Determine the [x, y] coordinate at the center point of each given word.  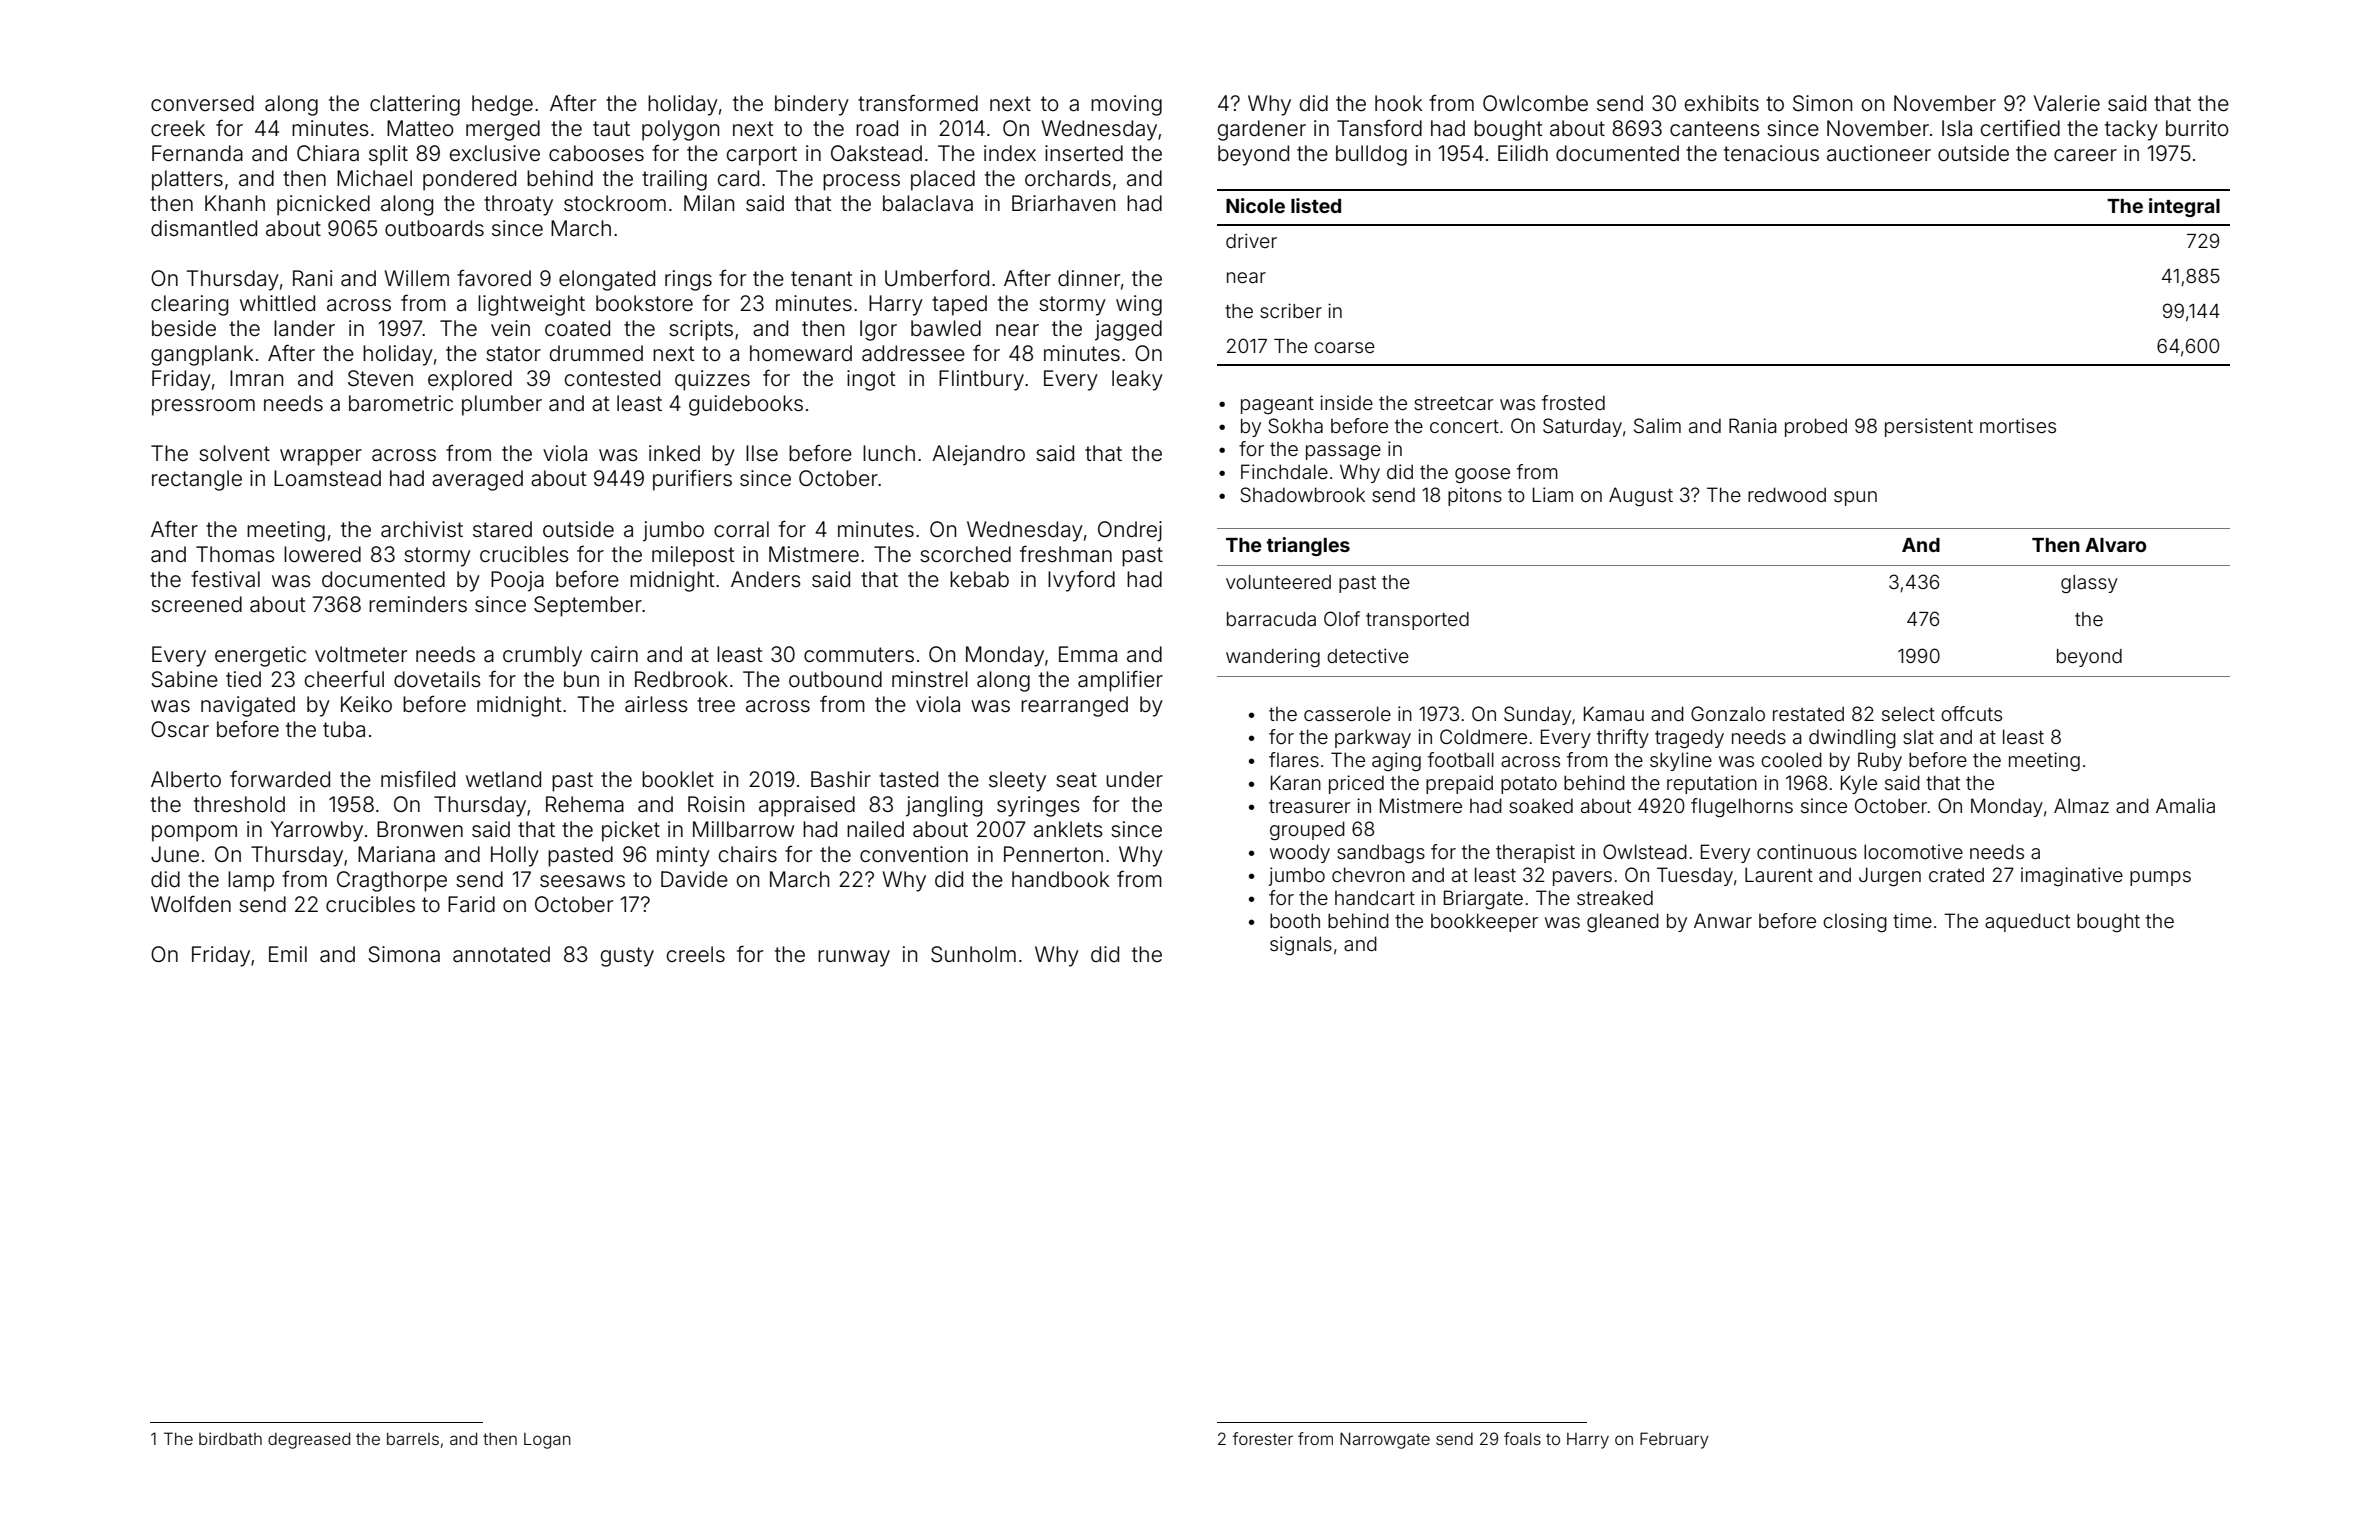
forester [1263, 1438]
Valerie [2067, 103]
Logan [547, 1441]
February [1674, 1440]
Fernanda [197, 153]
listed [1316, 205]
